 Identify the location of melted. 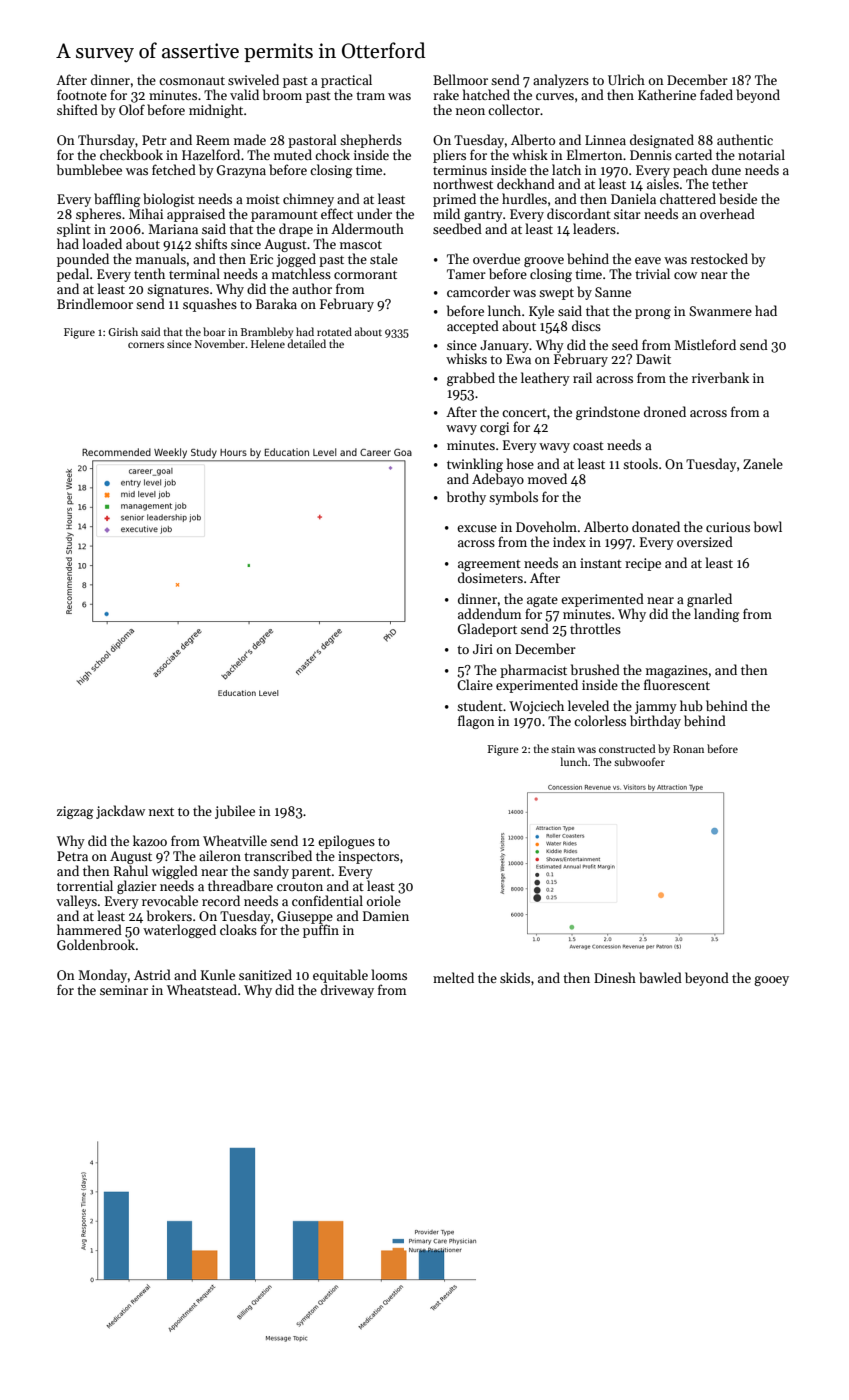
(453, 977).
